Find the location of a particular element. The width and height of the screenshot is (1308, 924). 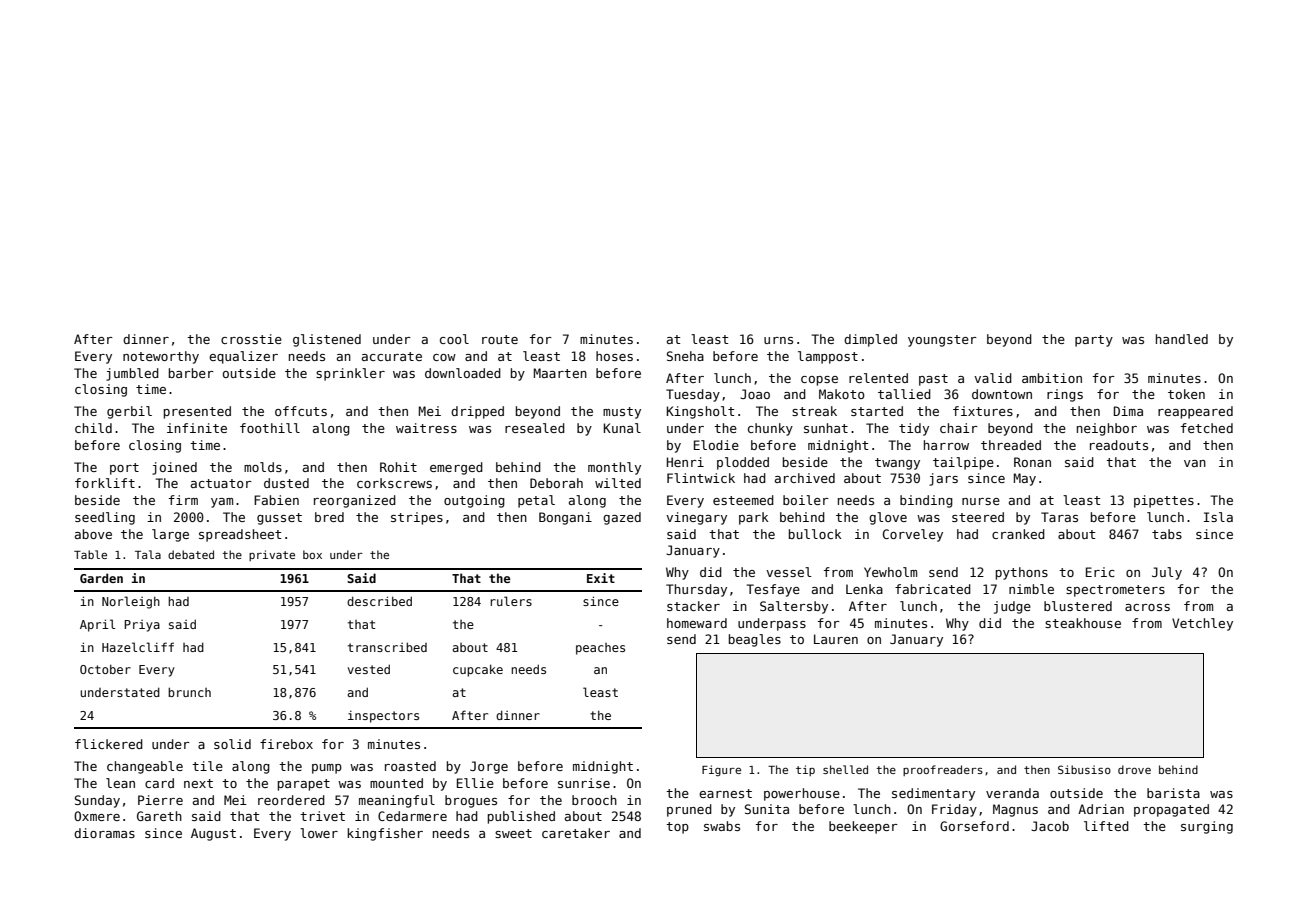

urns is located at coordinates (778, 340).
